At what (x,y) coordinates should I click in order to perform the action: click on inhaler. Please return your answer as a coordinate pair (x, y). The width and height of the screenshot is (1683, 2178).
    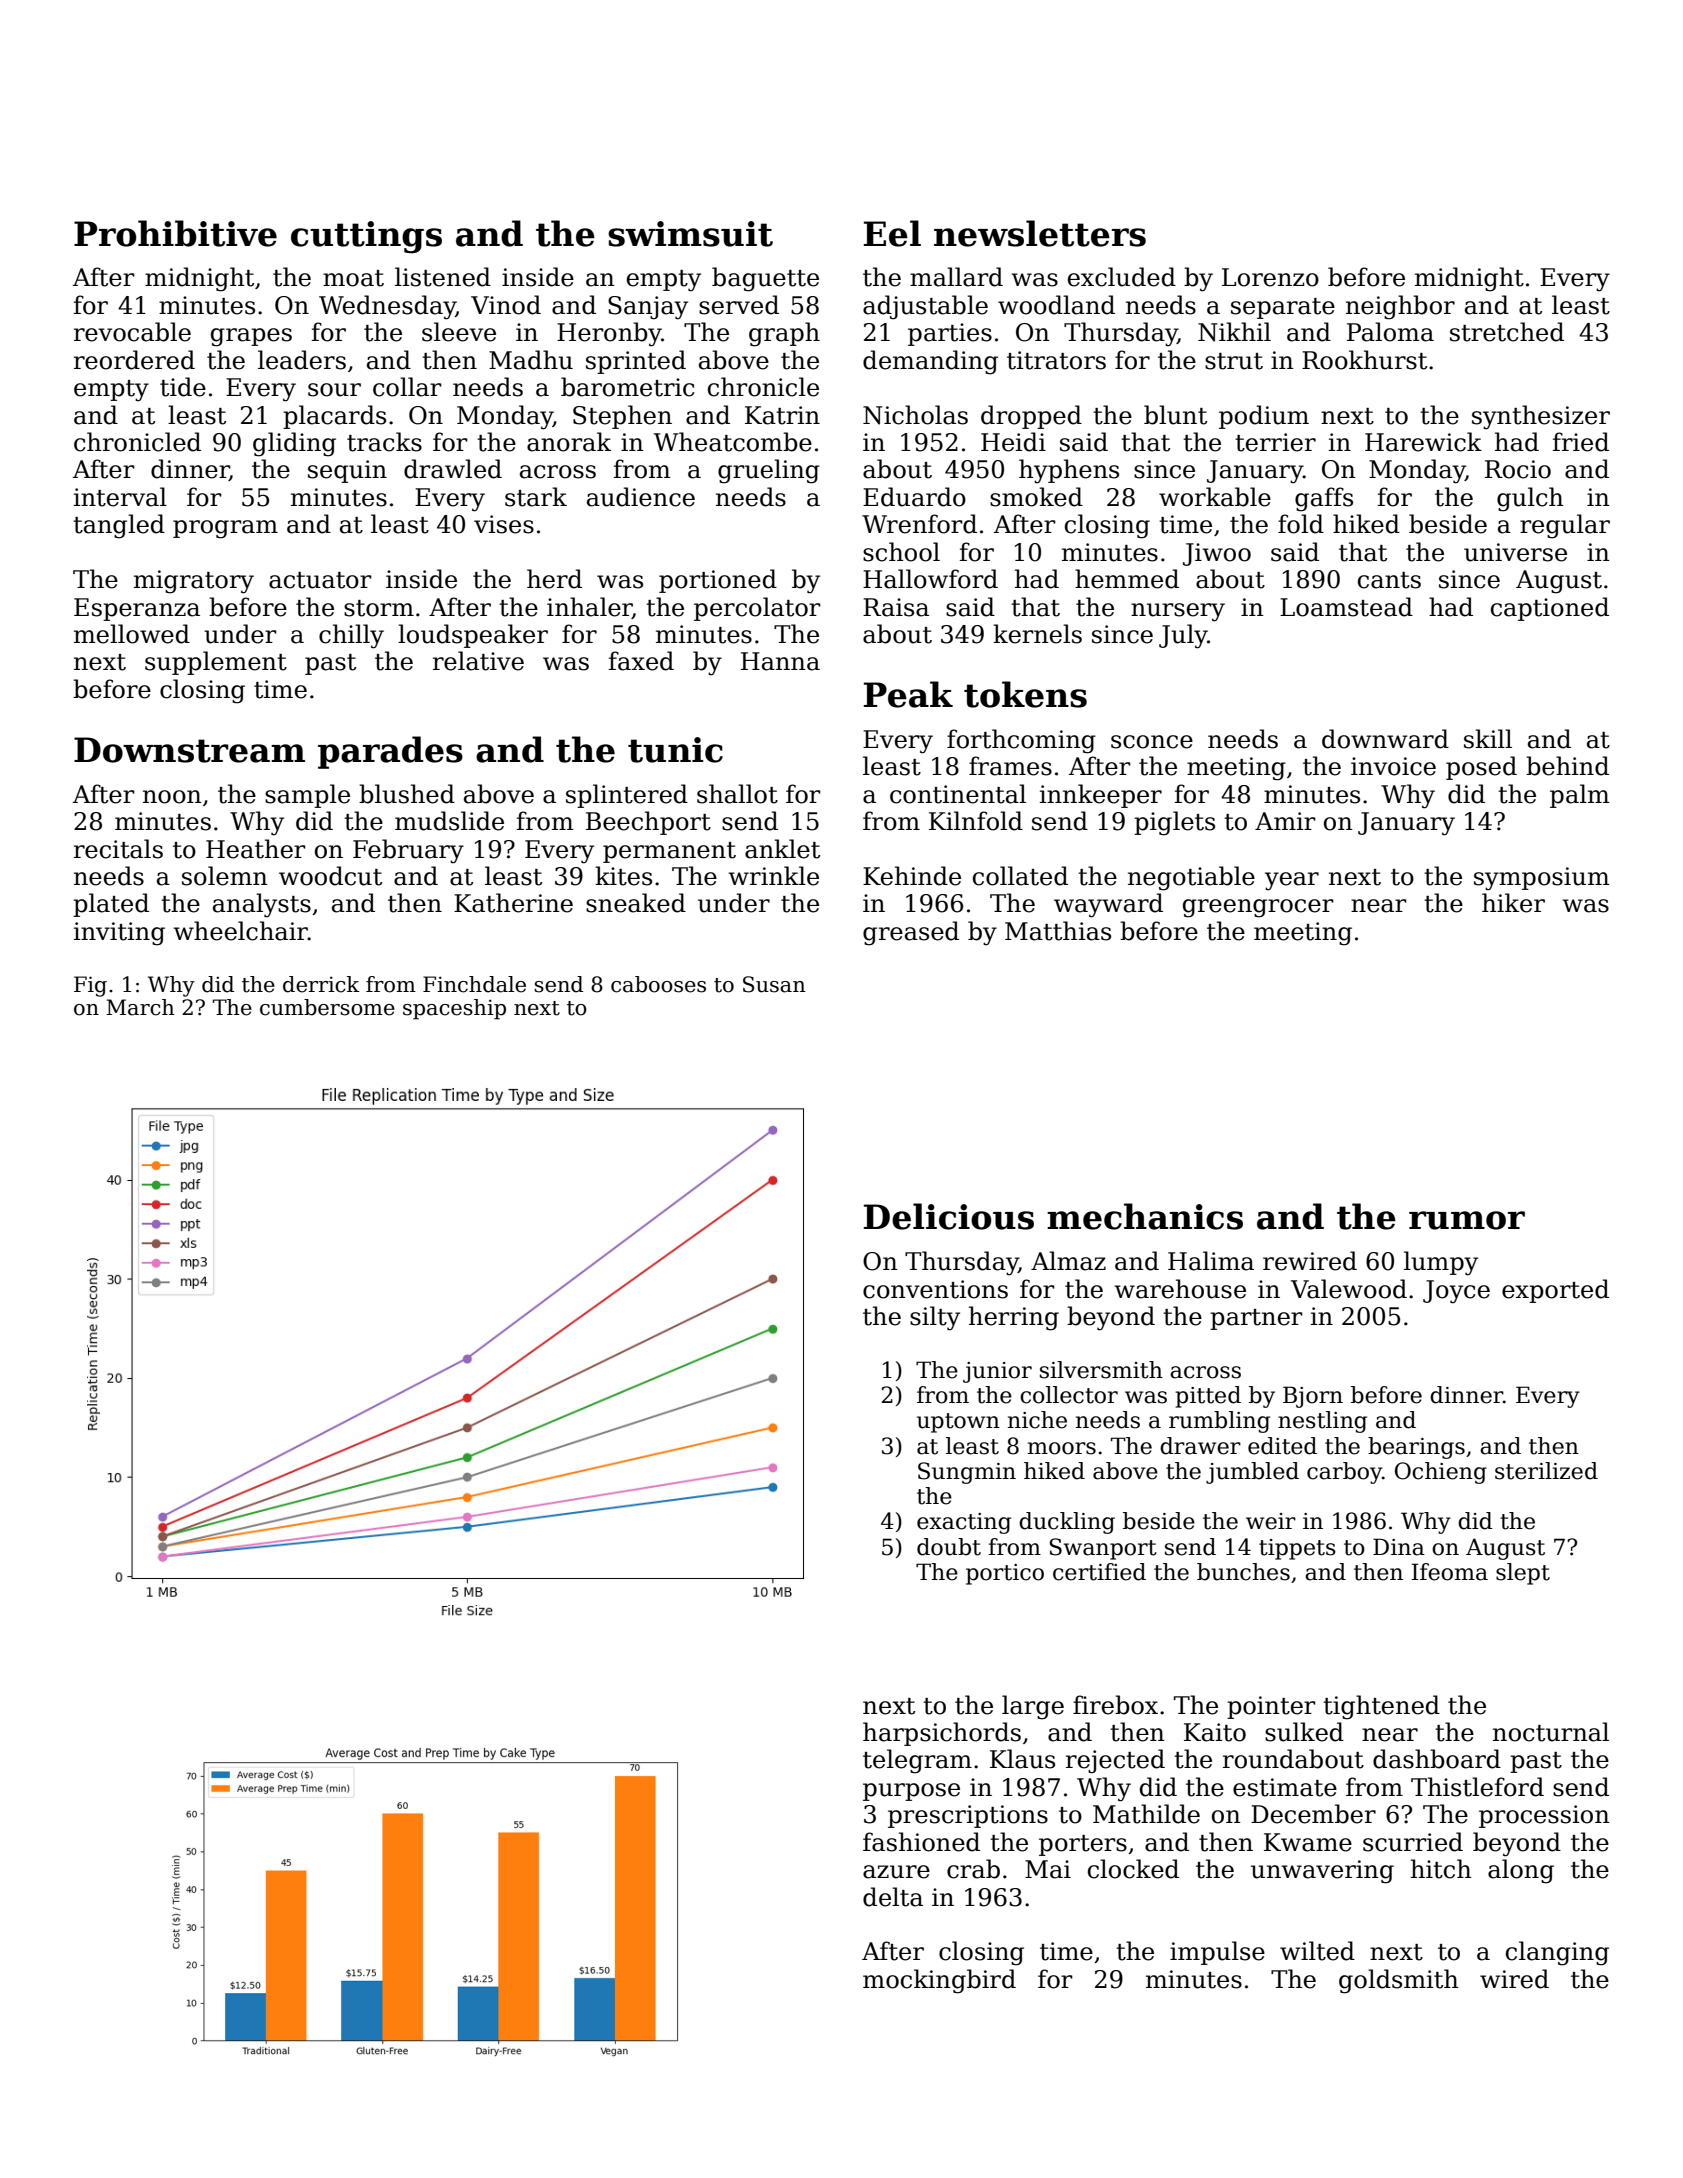
    Looking at the image, I should click on (589, 607).
